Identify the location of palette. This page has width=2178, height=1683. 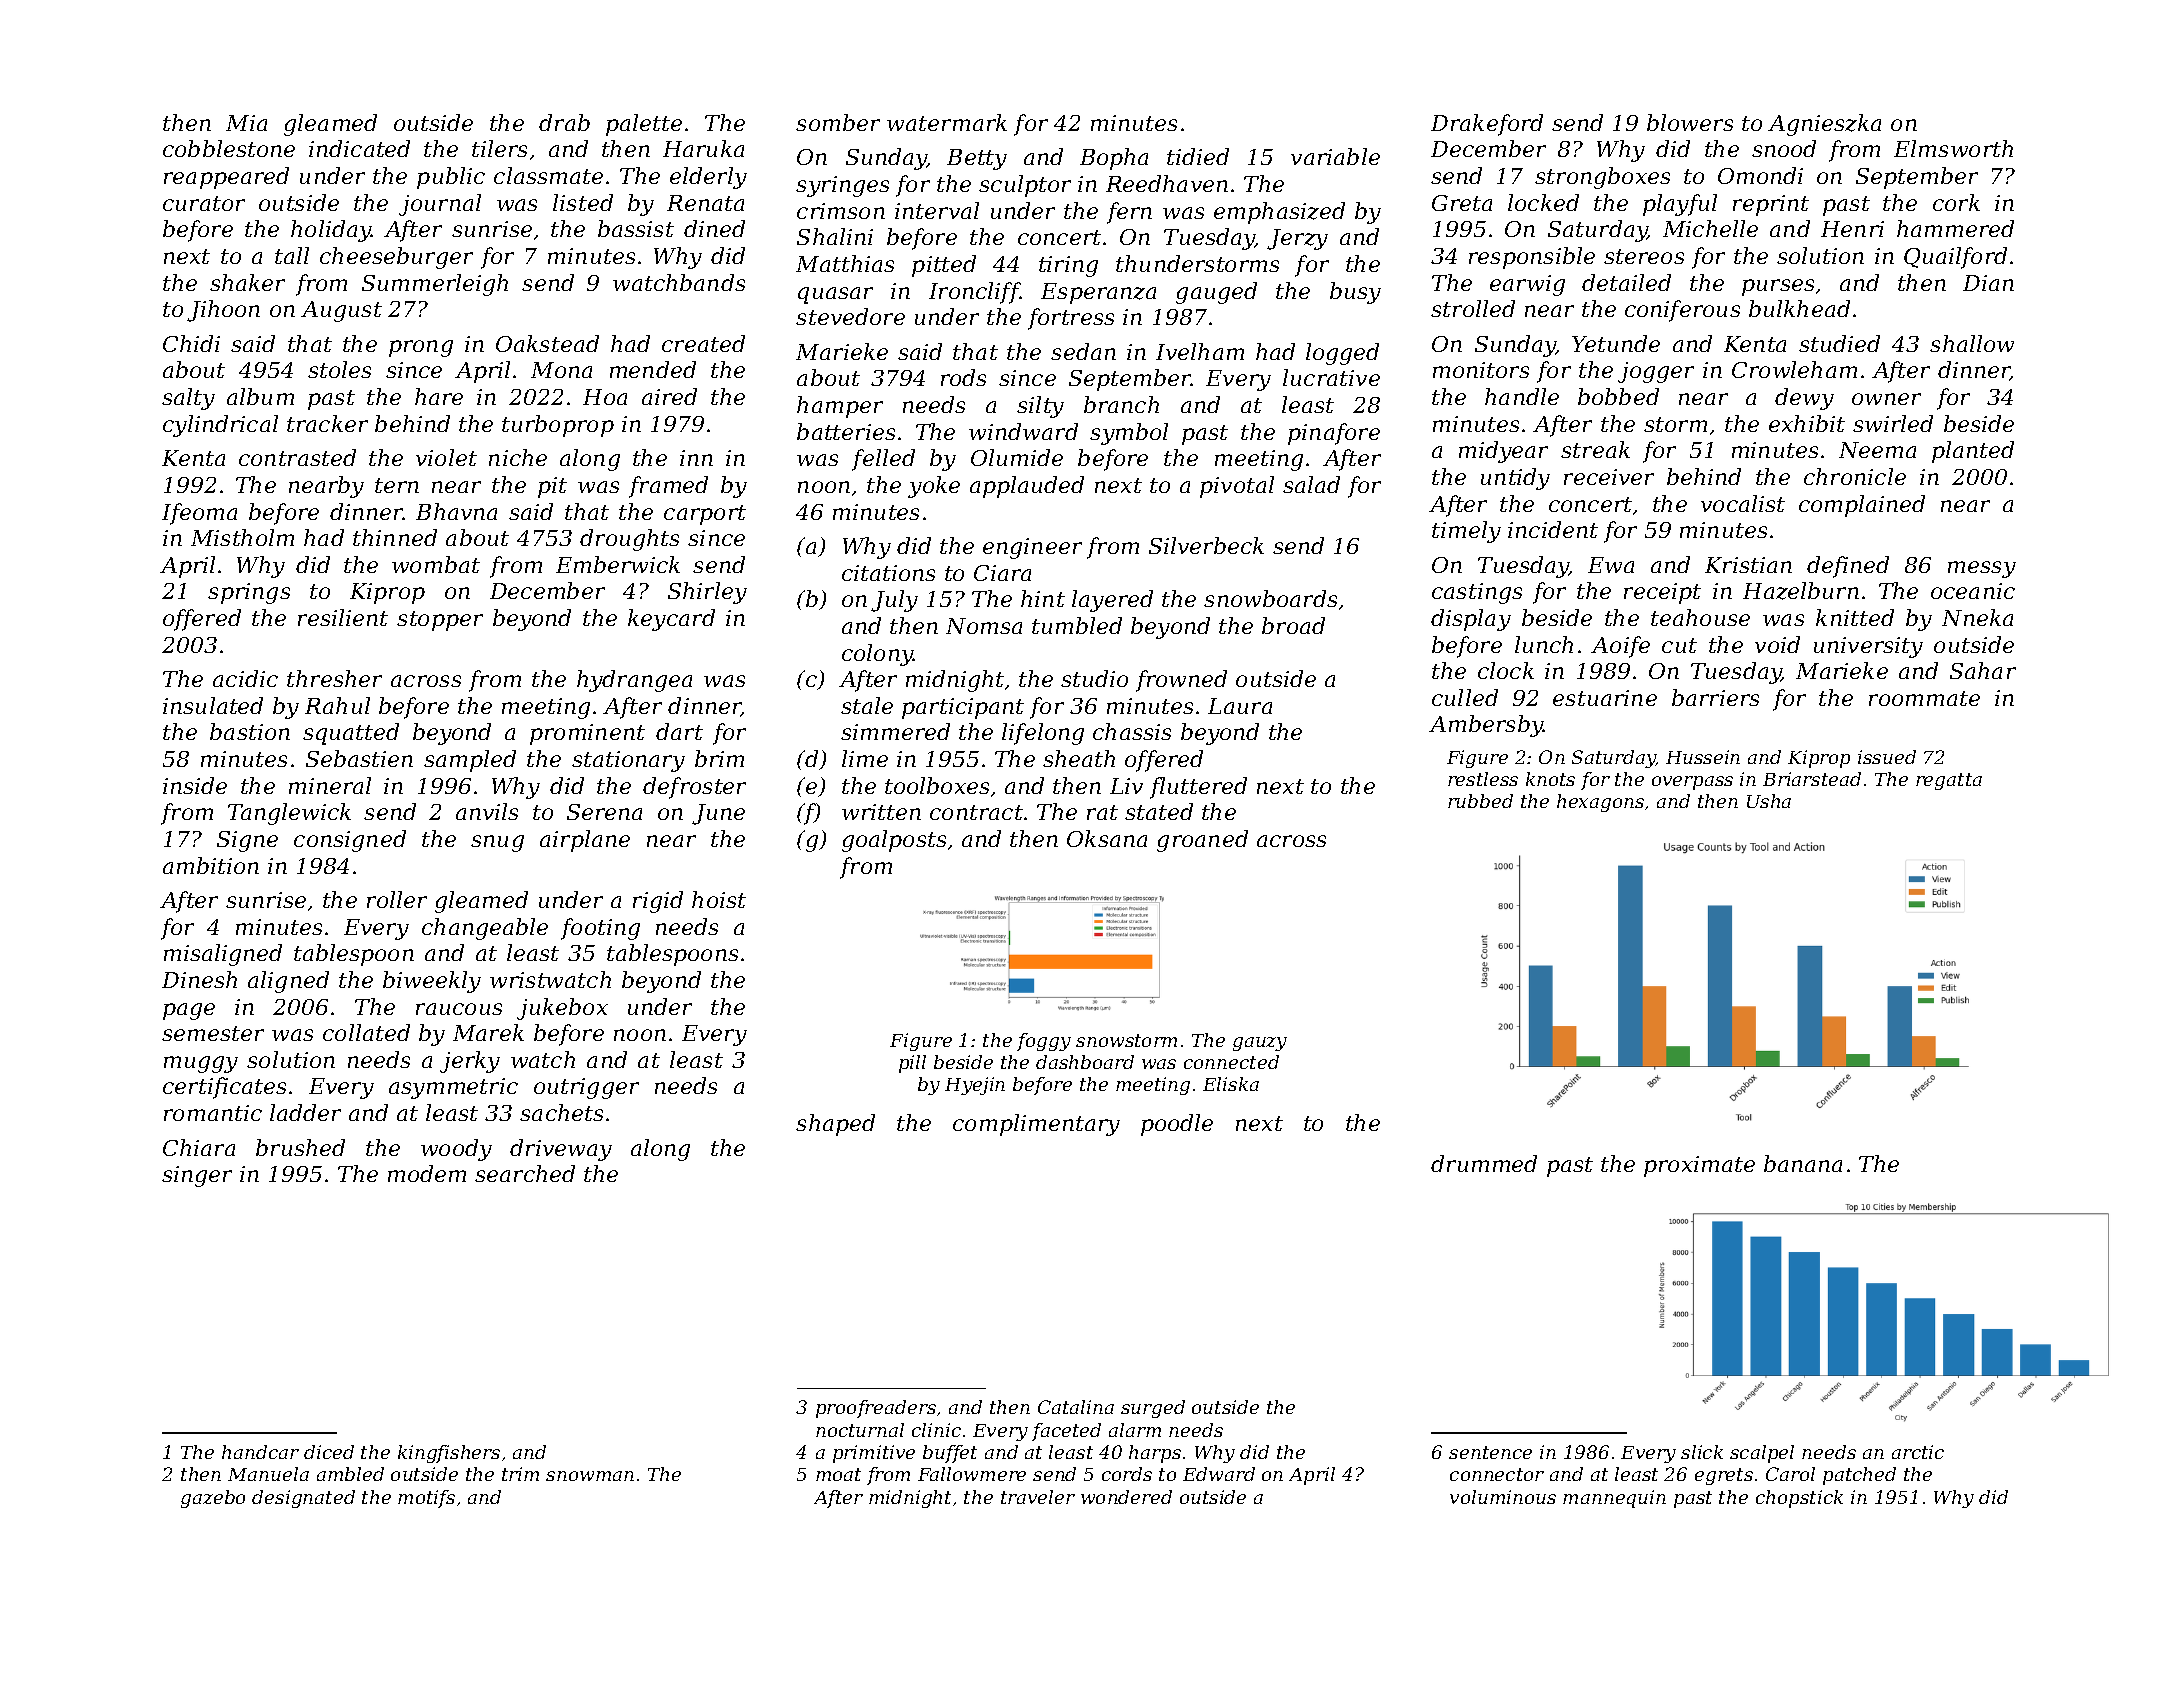
(644, 125).
